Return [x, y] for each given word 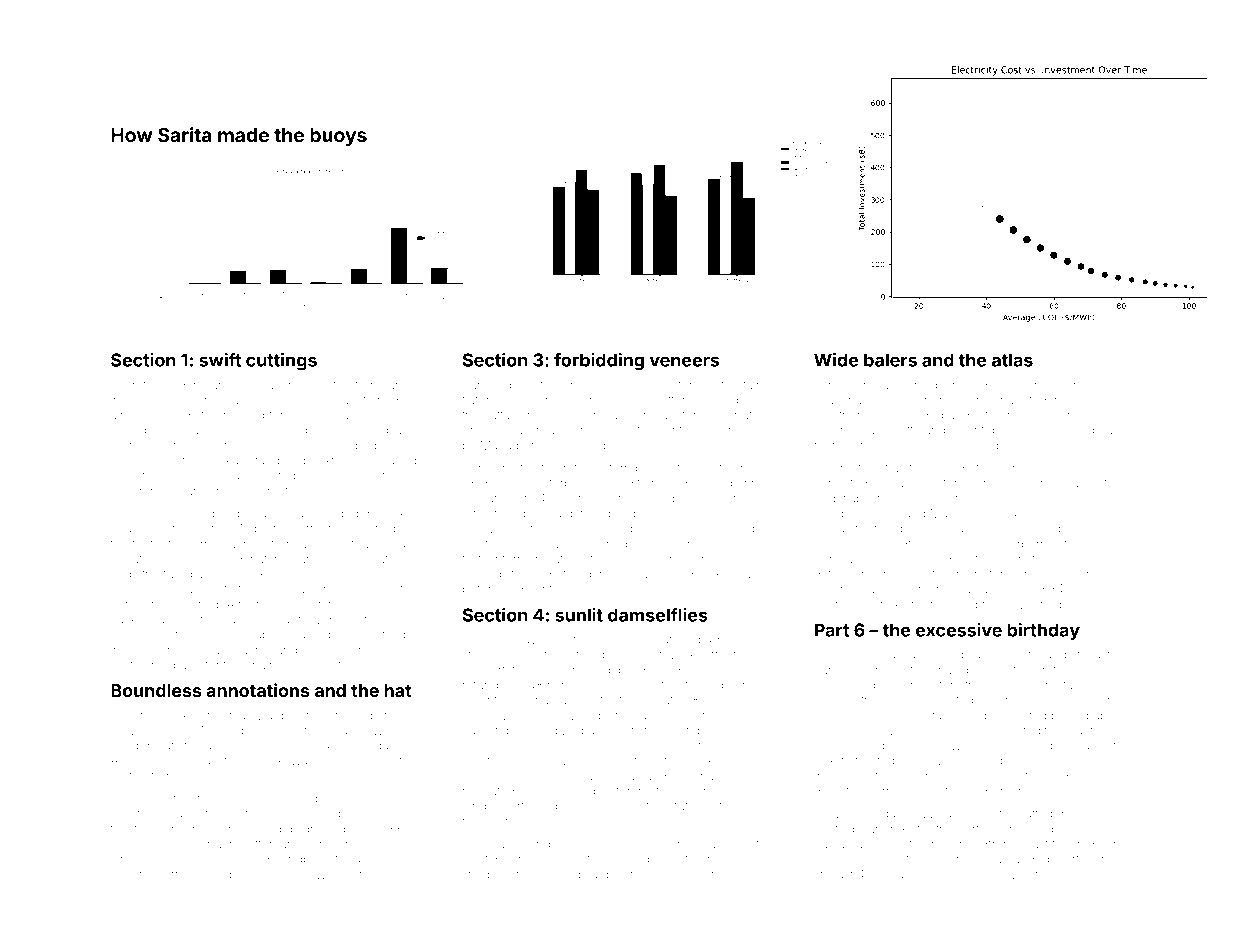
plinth [674, 431]
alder [721, 685]
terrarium [380, 385]
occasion [573, 529]
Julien [907, 483]
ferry [163, 777]
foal [361, 544]
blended [978, 513]
